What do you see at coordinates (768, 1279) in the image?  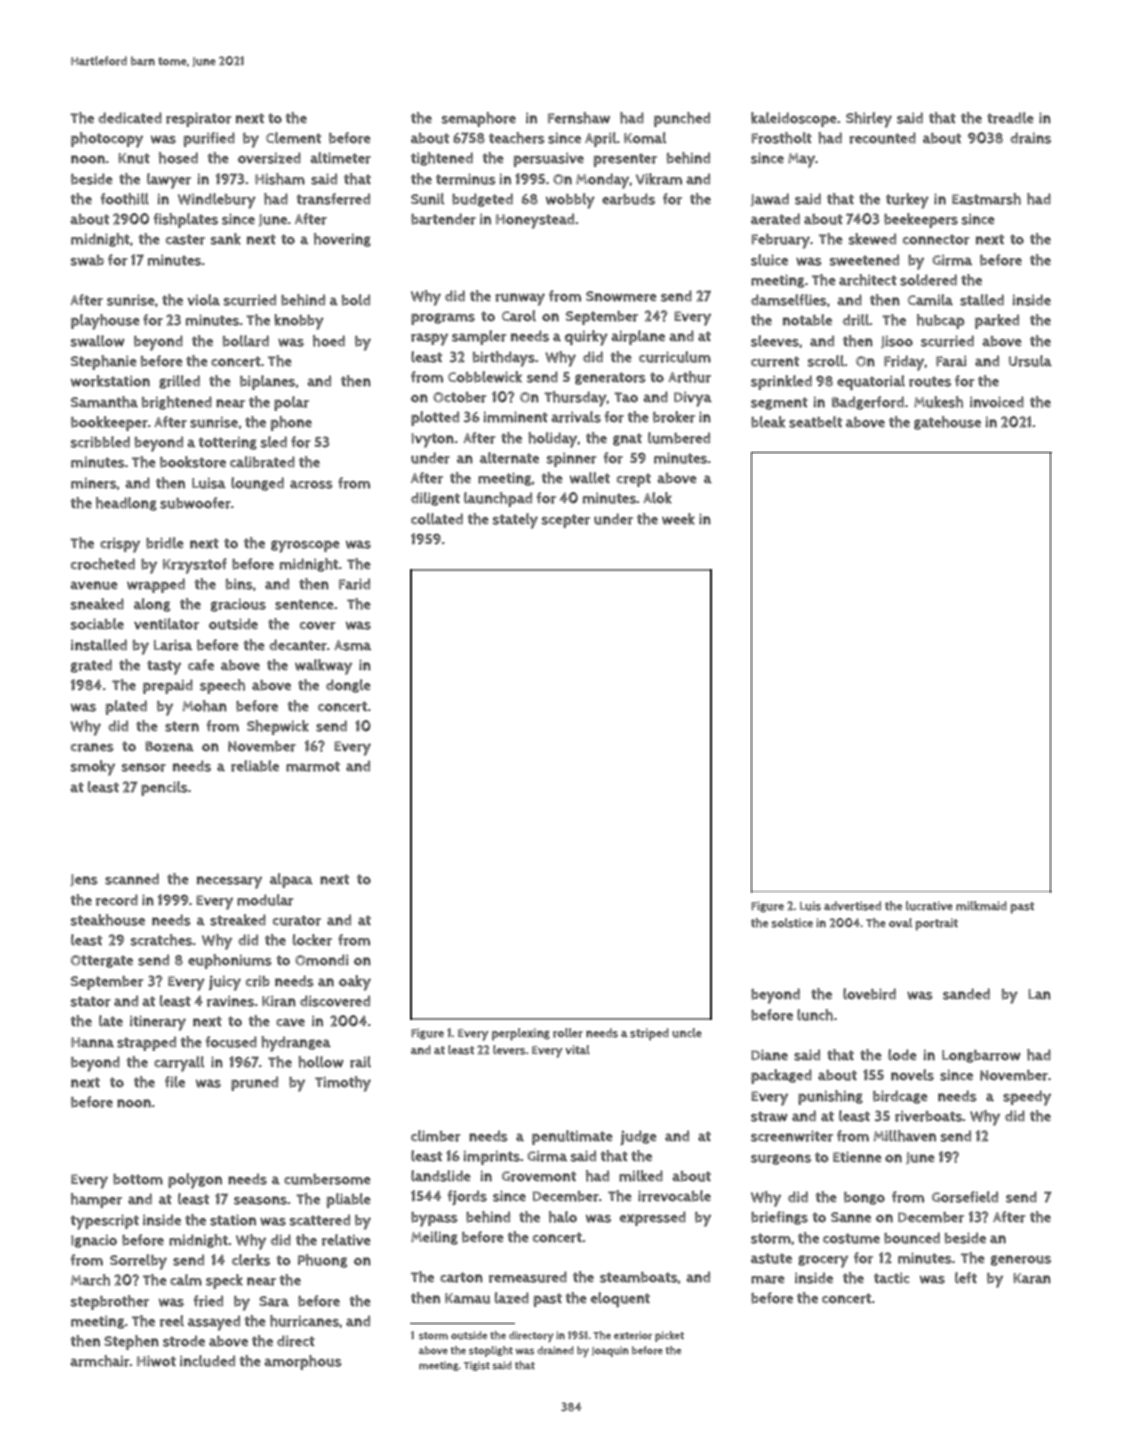 I see `mare` at bounding box center [768, 1279].
